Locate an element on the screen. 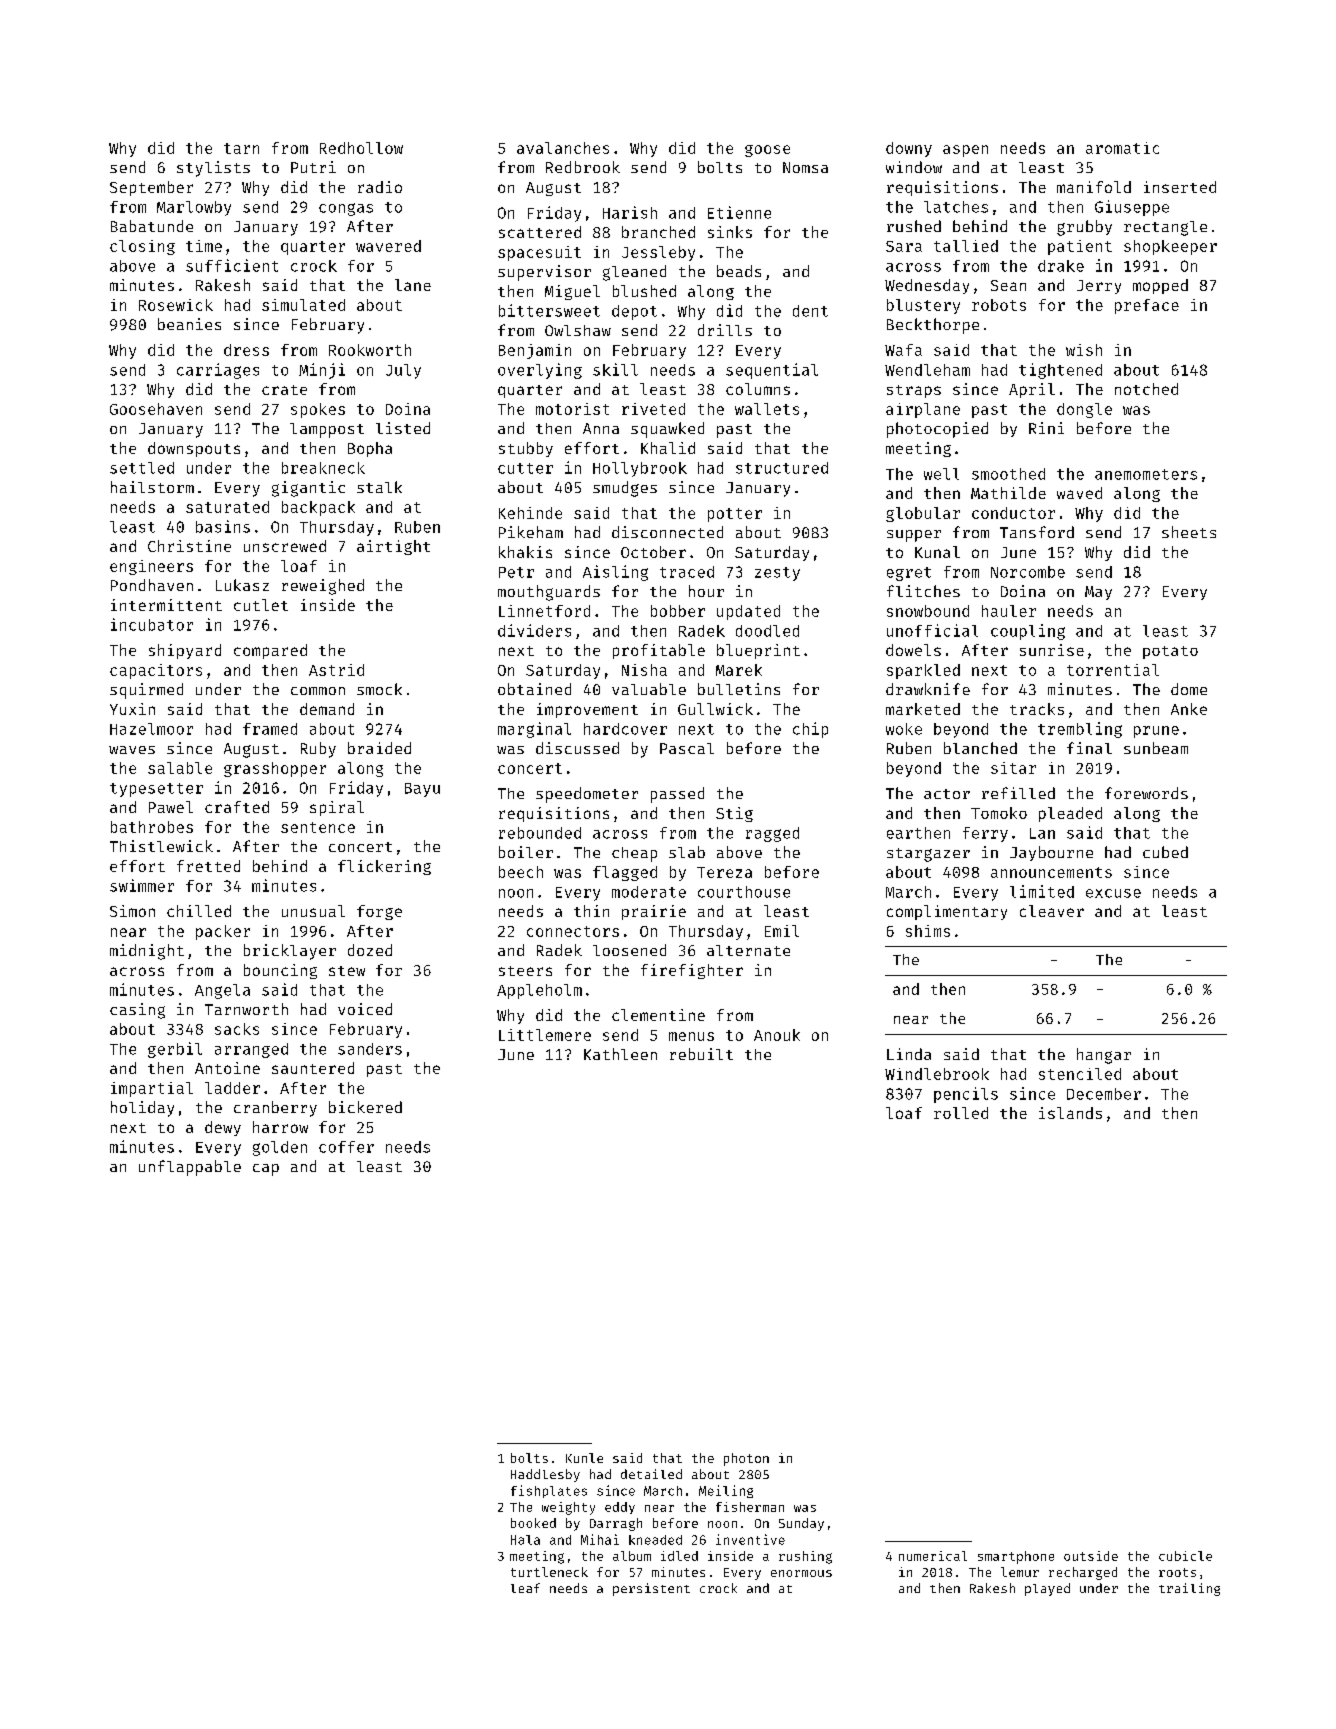 The width and height of the screenshot is (1336, 1729). Aisling is located at coordinates (615, 573).
